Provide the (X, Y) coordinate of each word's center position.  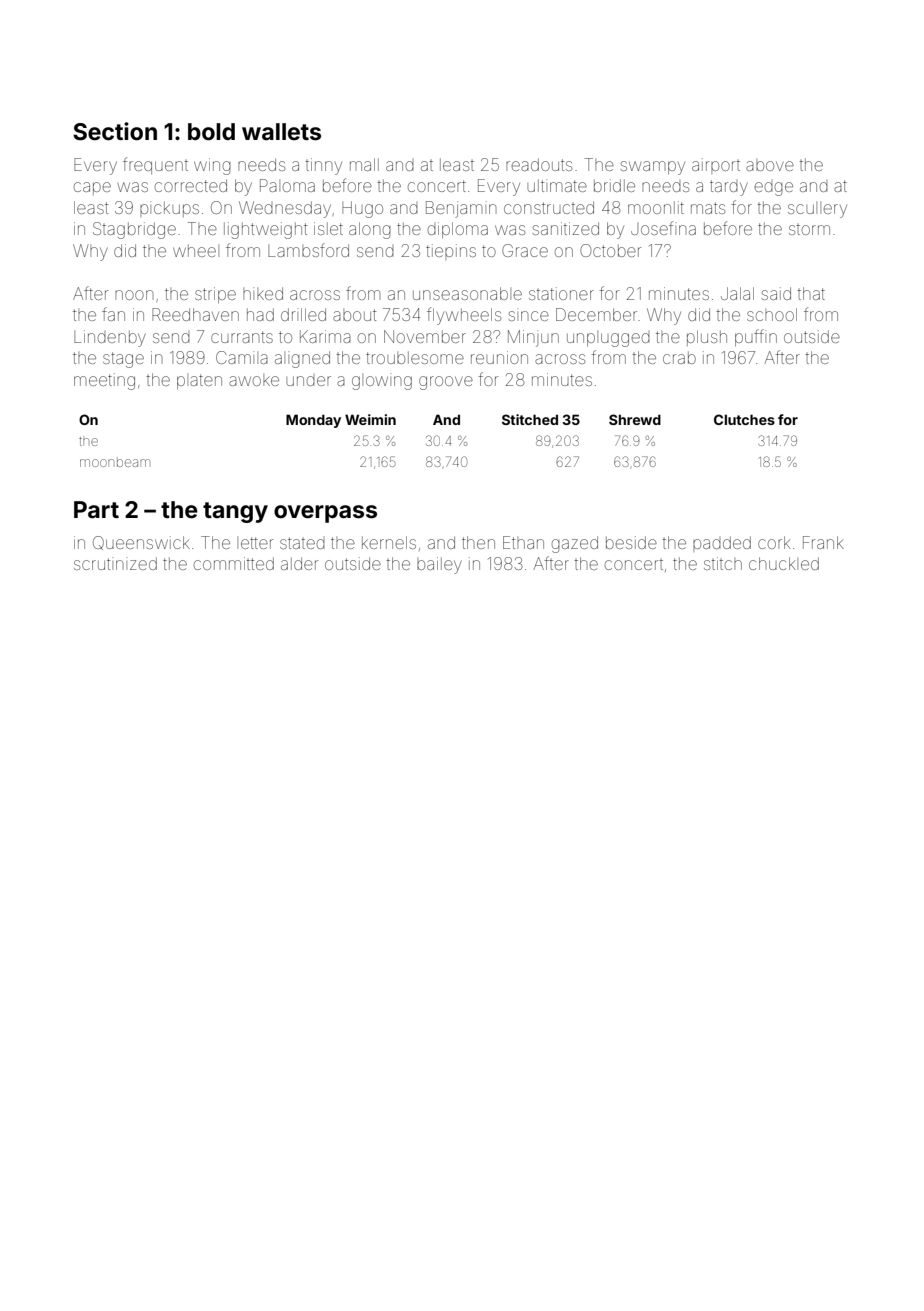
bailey (439, 565)
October (610, 250)
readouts (539, 164)
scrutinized (115, 563)
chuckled (784, 563)
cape (92, 188)
